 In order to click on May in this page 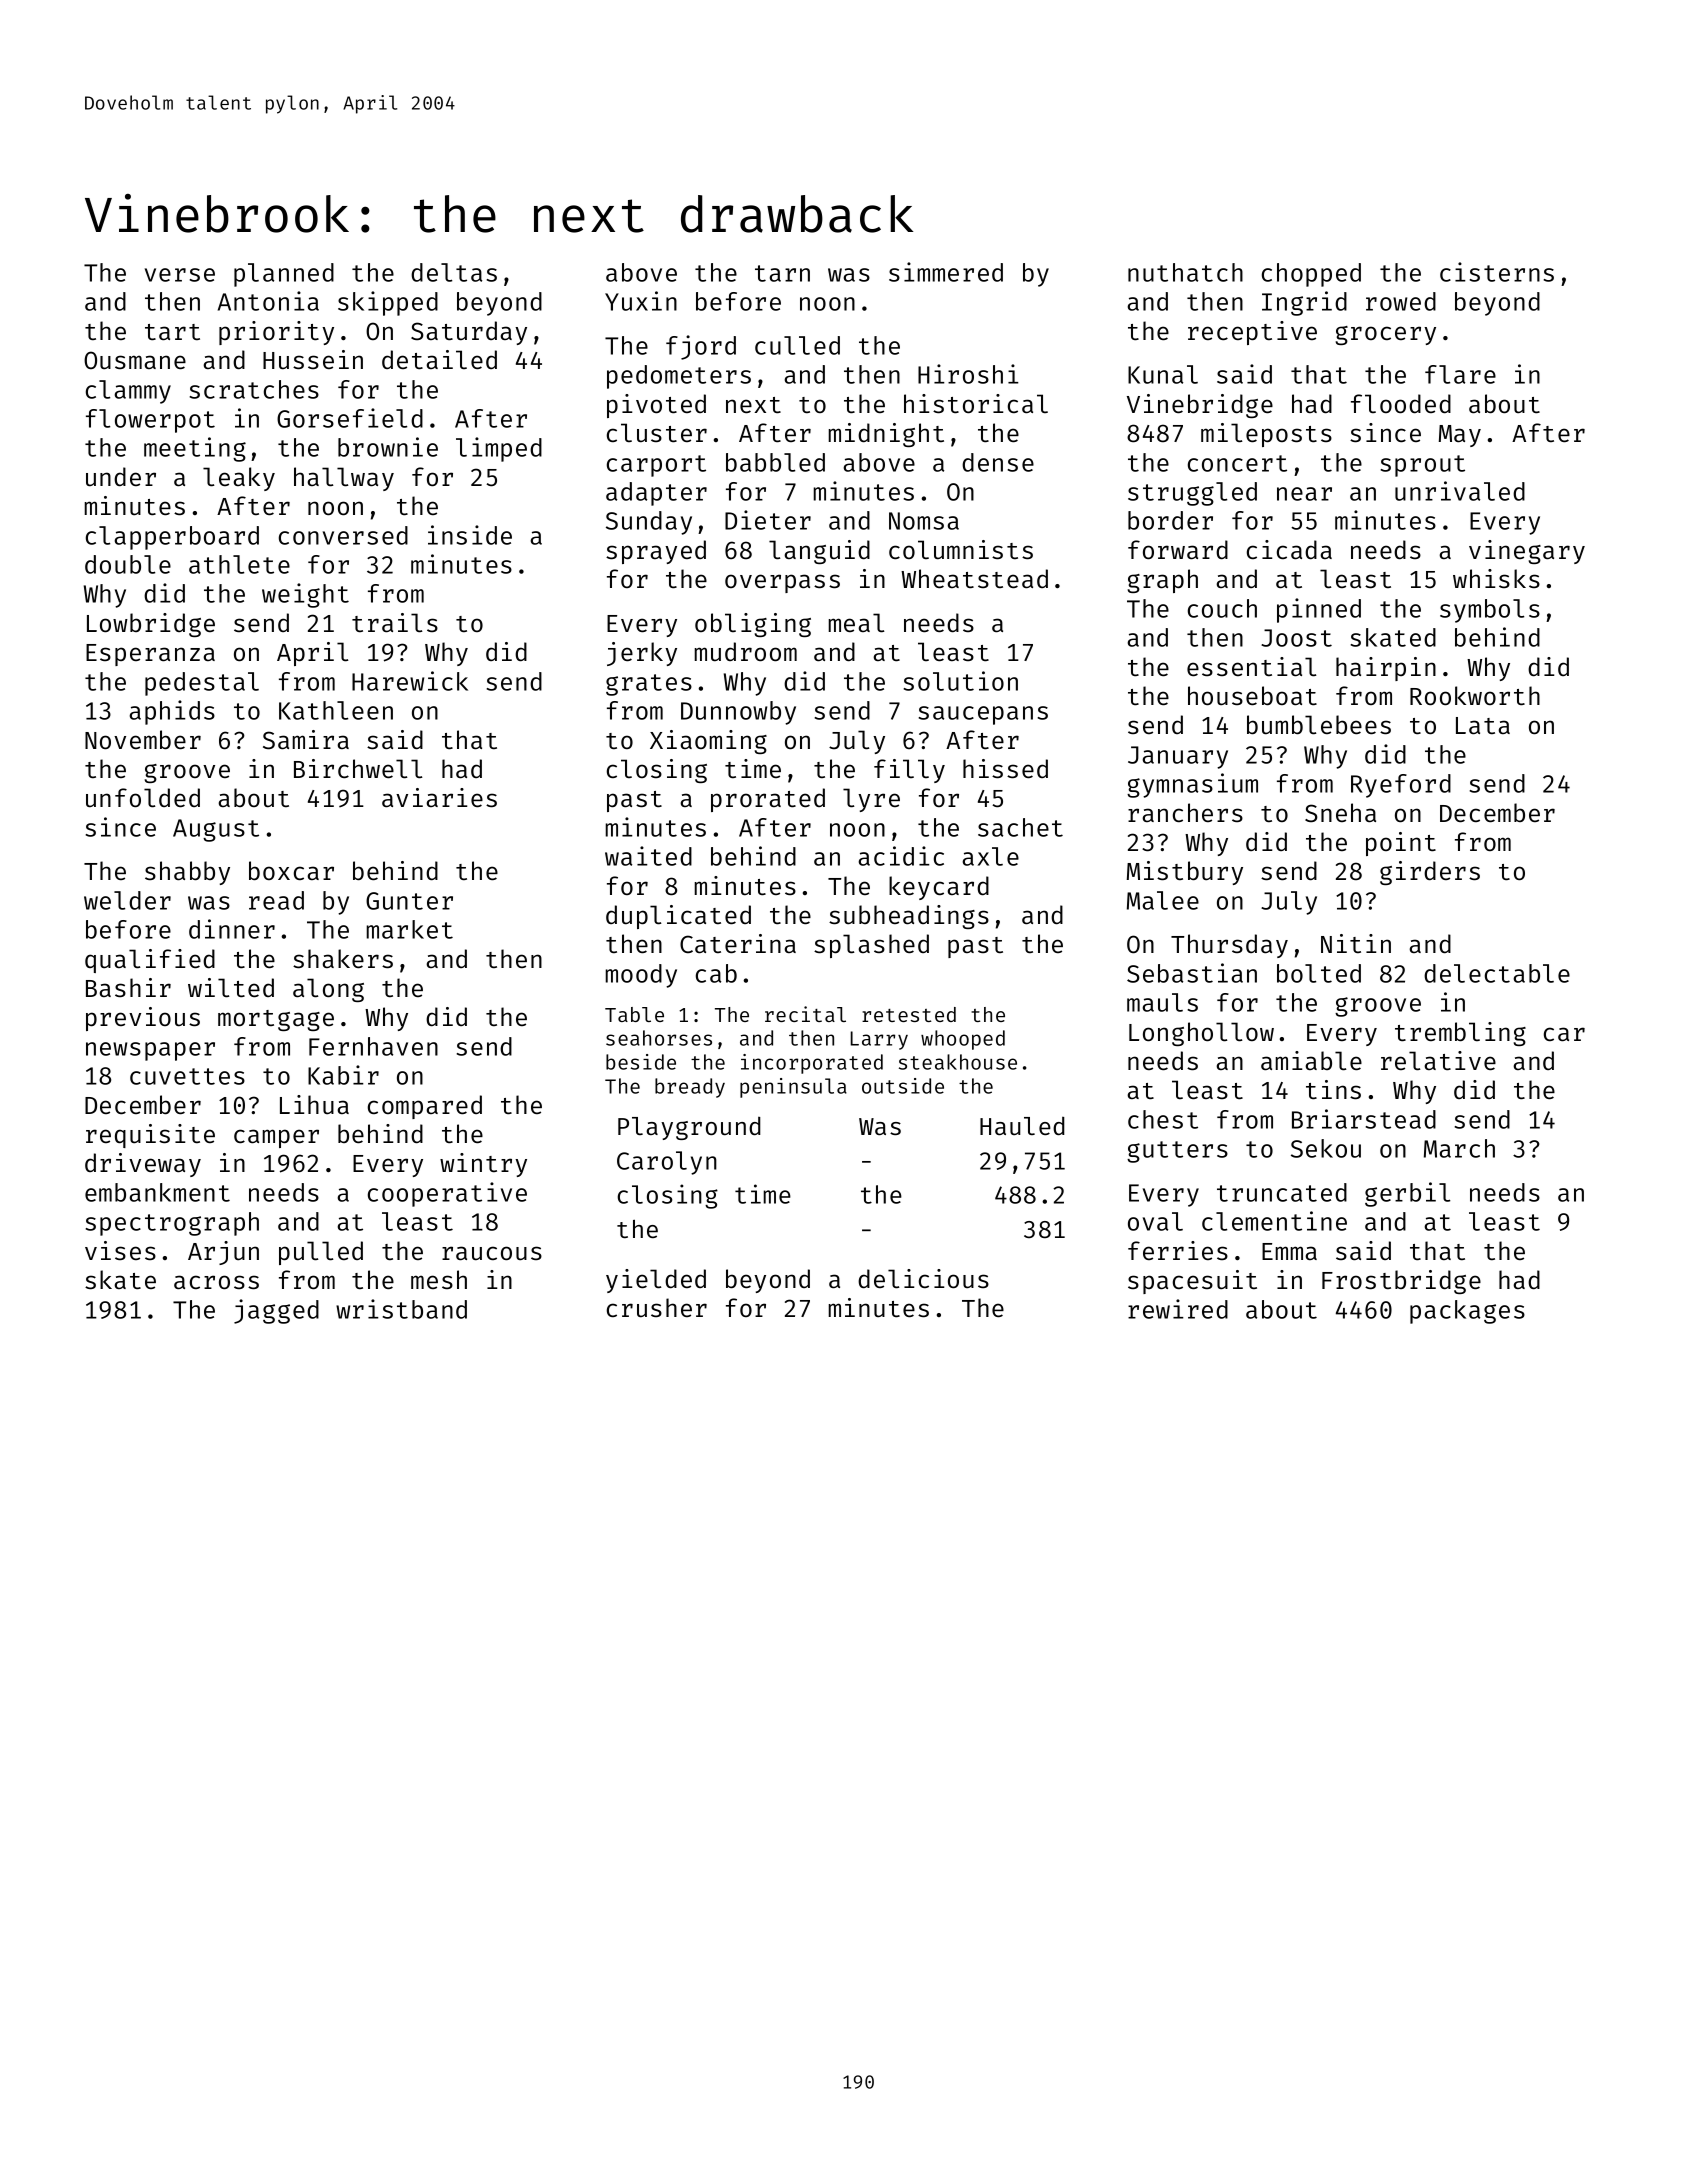, I will do `click(1460, 436)`.
